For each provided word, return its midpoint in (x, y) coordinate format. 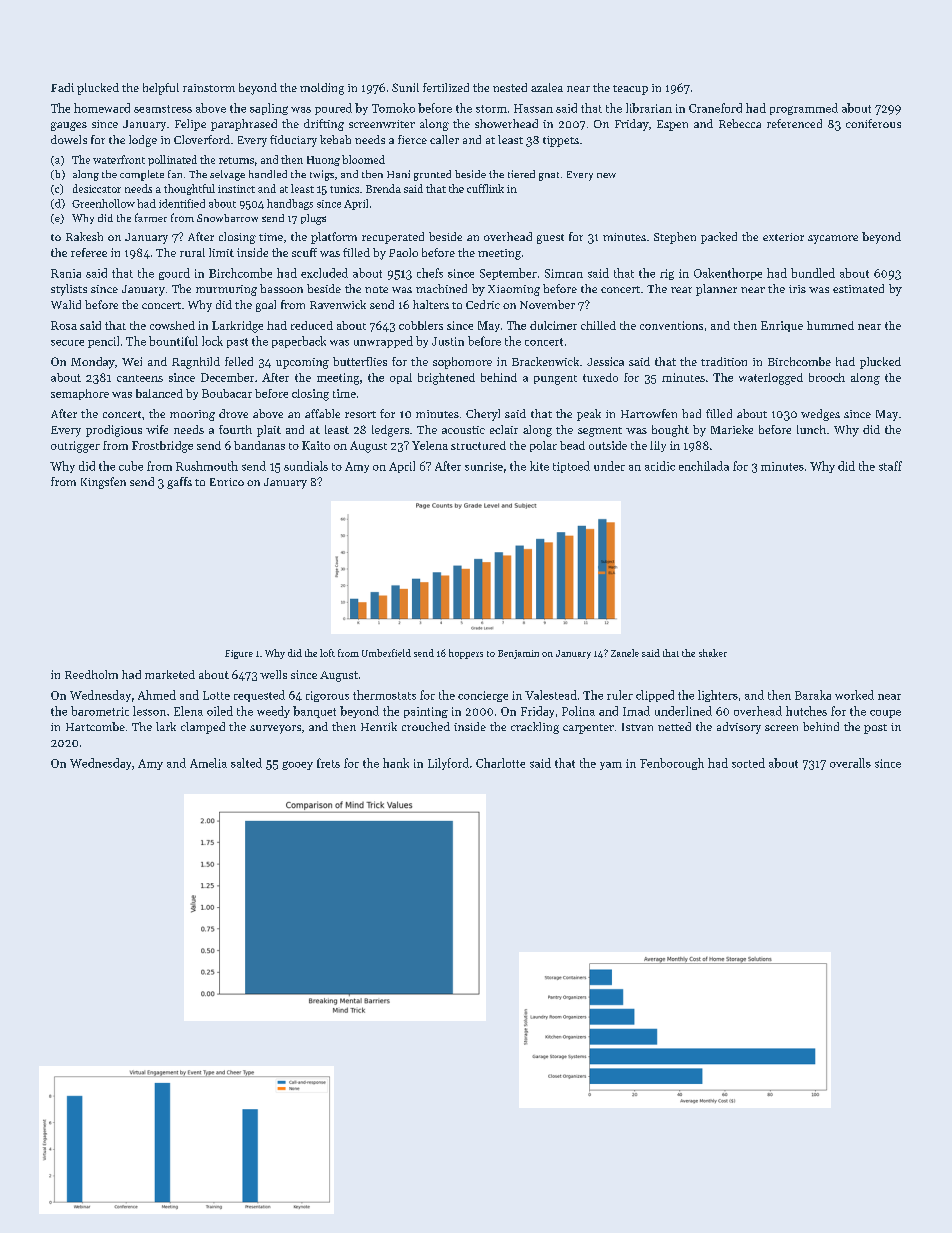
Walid (66, 304)
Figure (239, 654)
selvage (227, 175)
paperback (299, 342)
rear (681, 290)
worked (854, 695)
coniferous (873, 123)
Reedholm (91, 674)
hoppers (466, 654)
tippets (561, 141)
